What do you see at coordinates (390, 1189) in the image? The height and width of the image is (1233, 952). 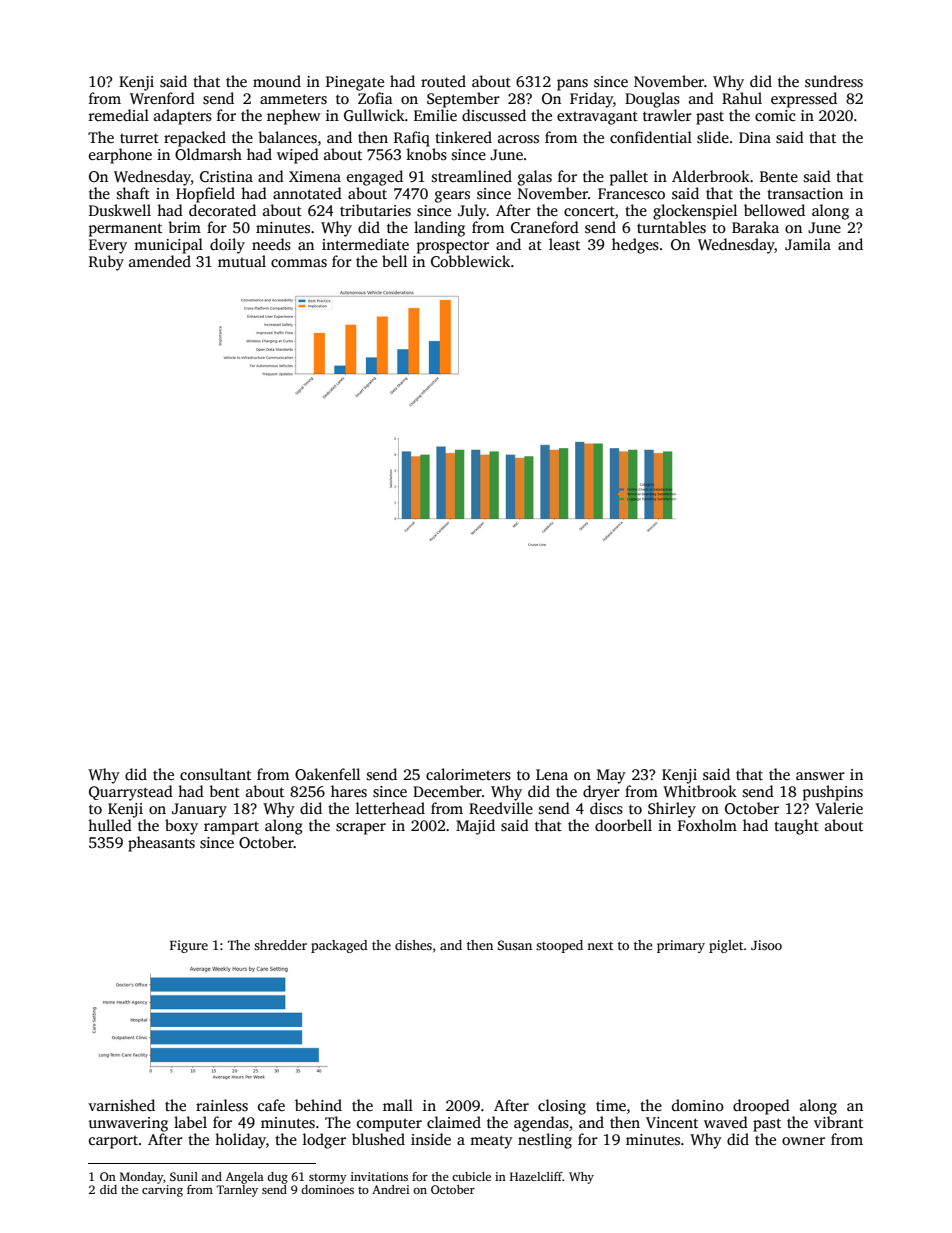 I see `Andrei` at bounding box center [390, 1189].
